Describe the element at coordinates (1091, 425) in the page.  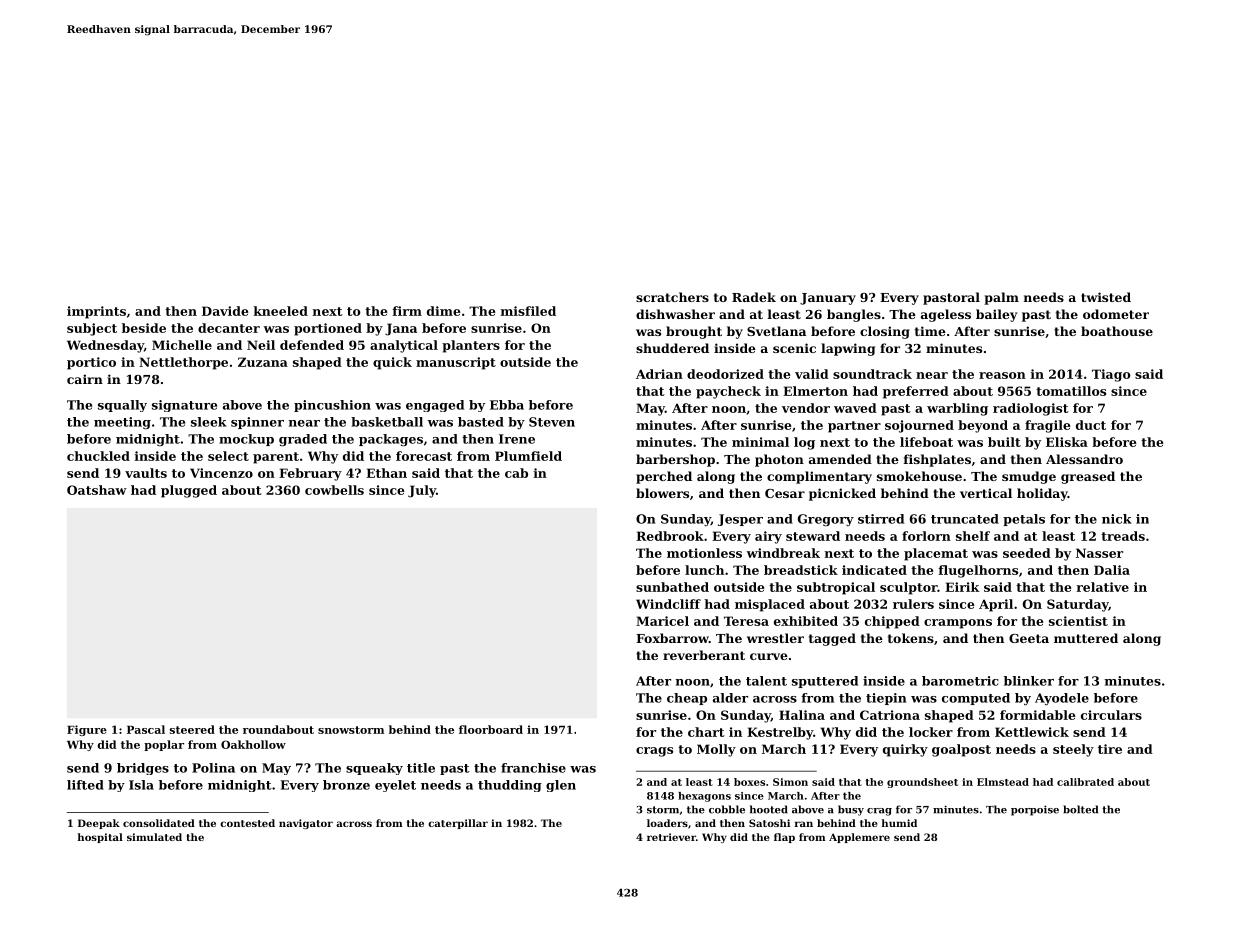
I see `duct` at that location.
